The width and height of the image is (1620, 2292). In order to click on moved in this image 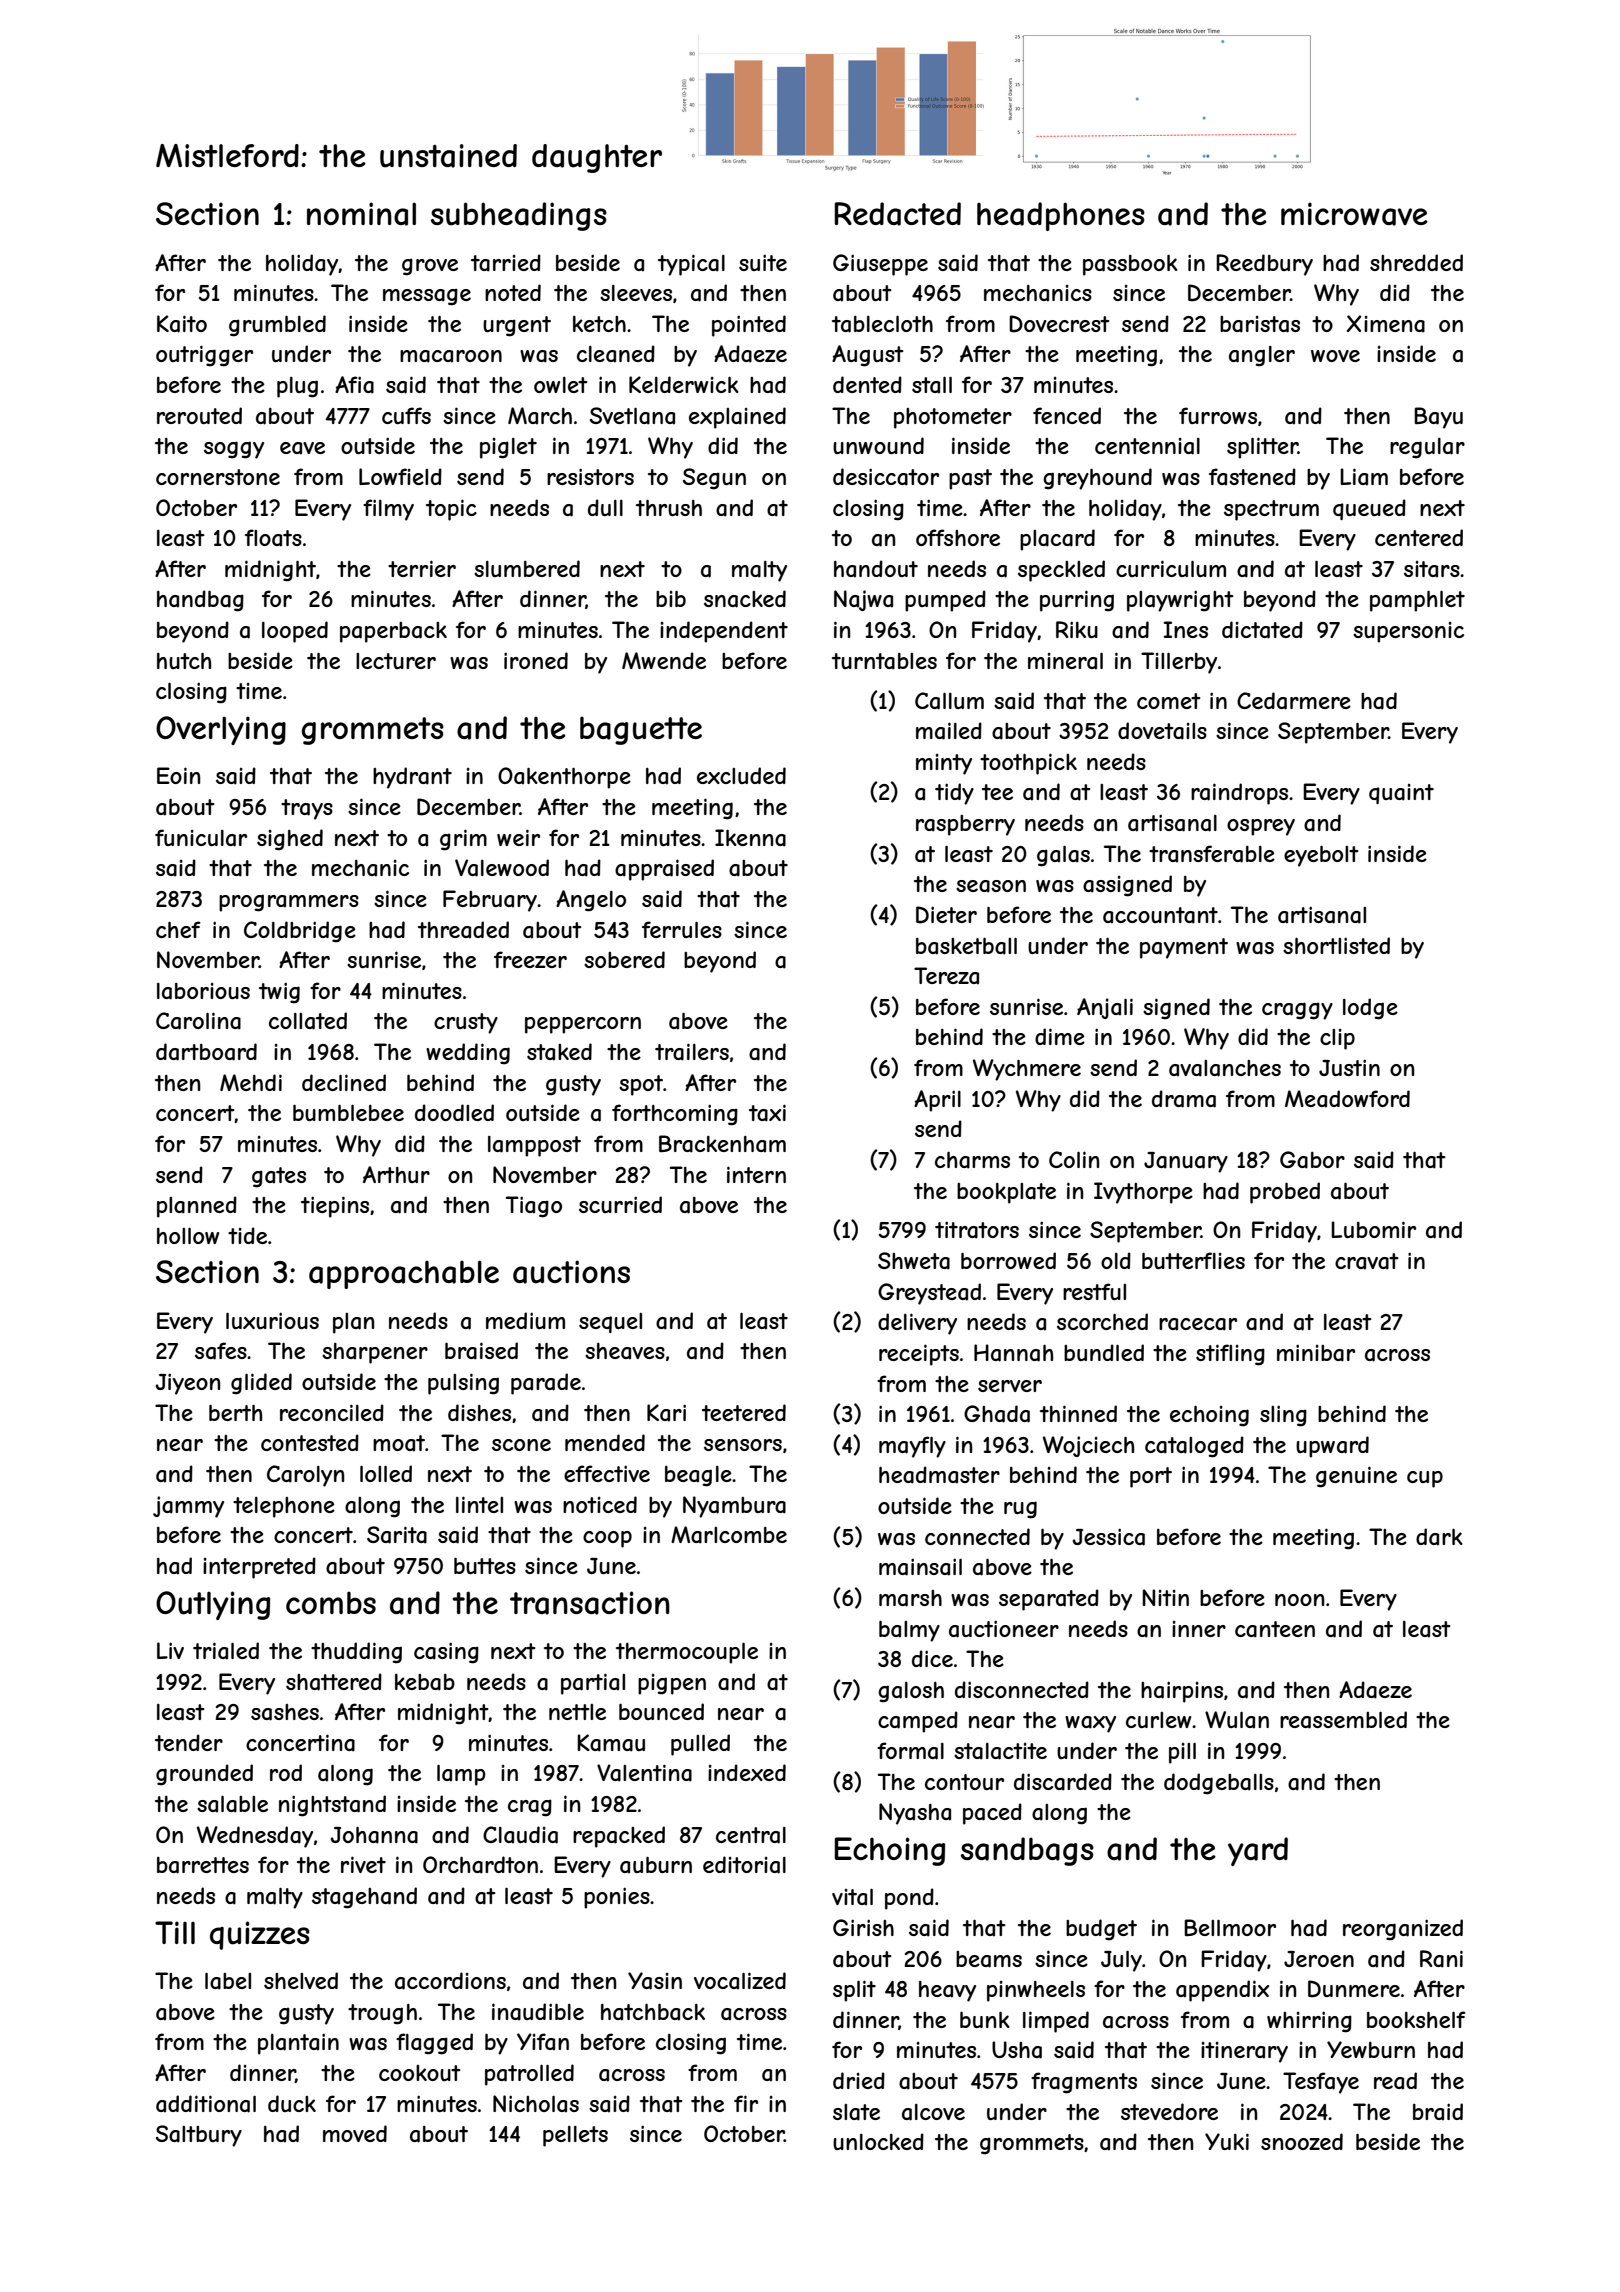, I will do `click(355, 2133)`.
